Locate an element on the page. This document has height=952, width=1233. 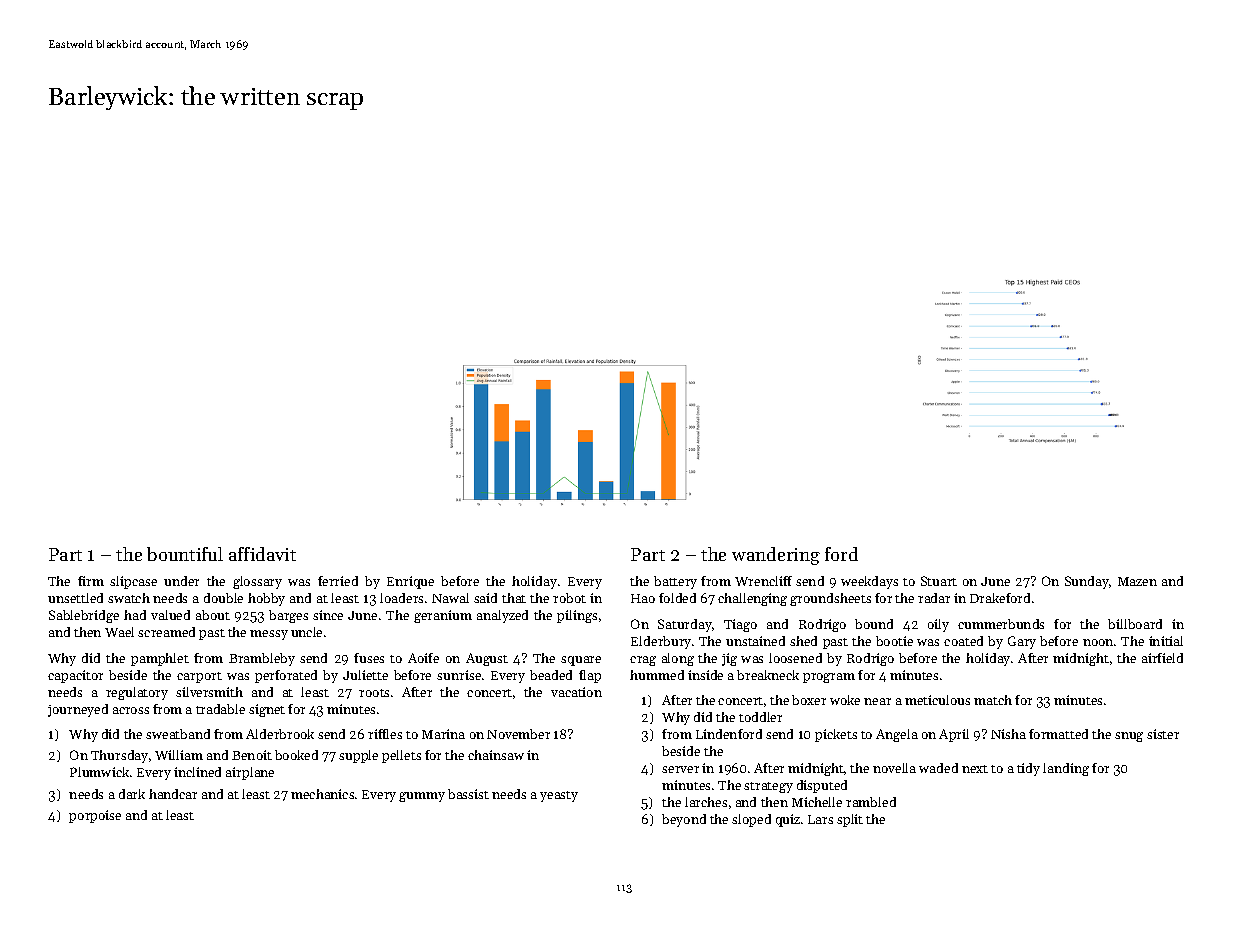
boxer is located at coordinates (809, 700).
